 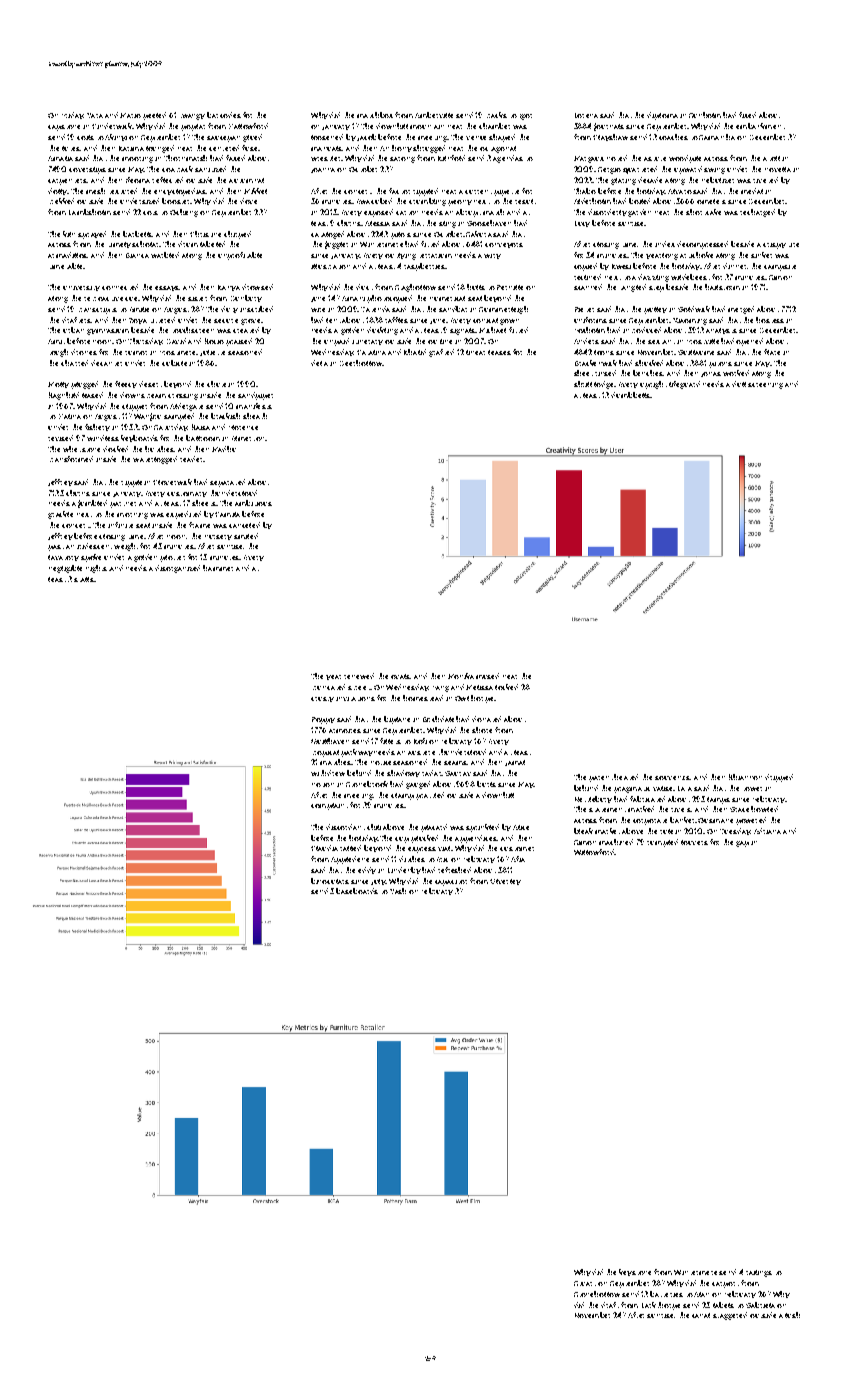 I want to click on Amberville, so click(x=434, y=115).
